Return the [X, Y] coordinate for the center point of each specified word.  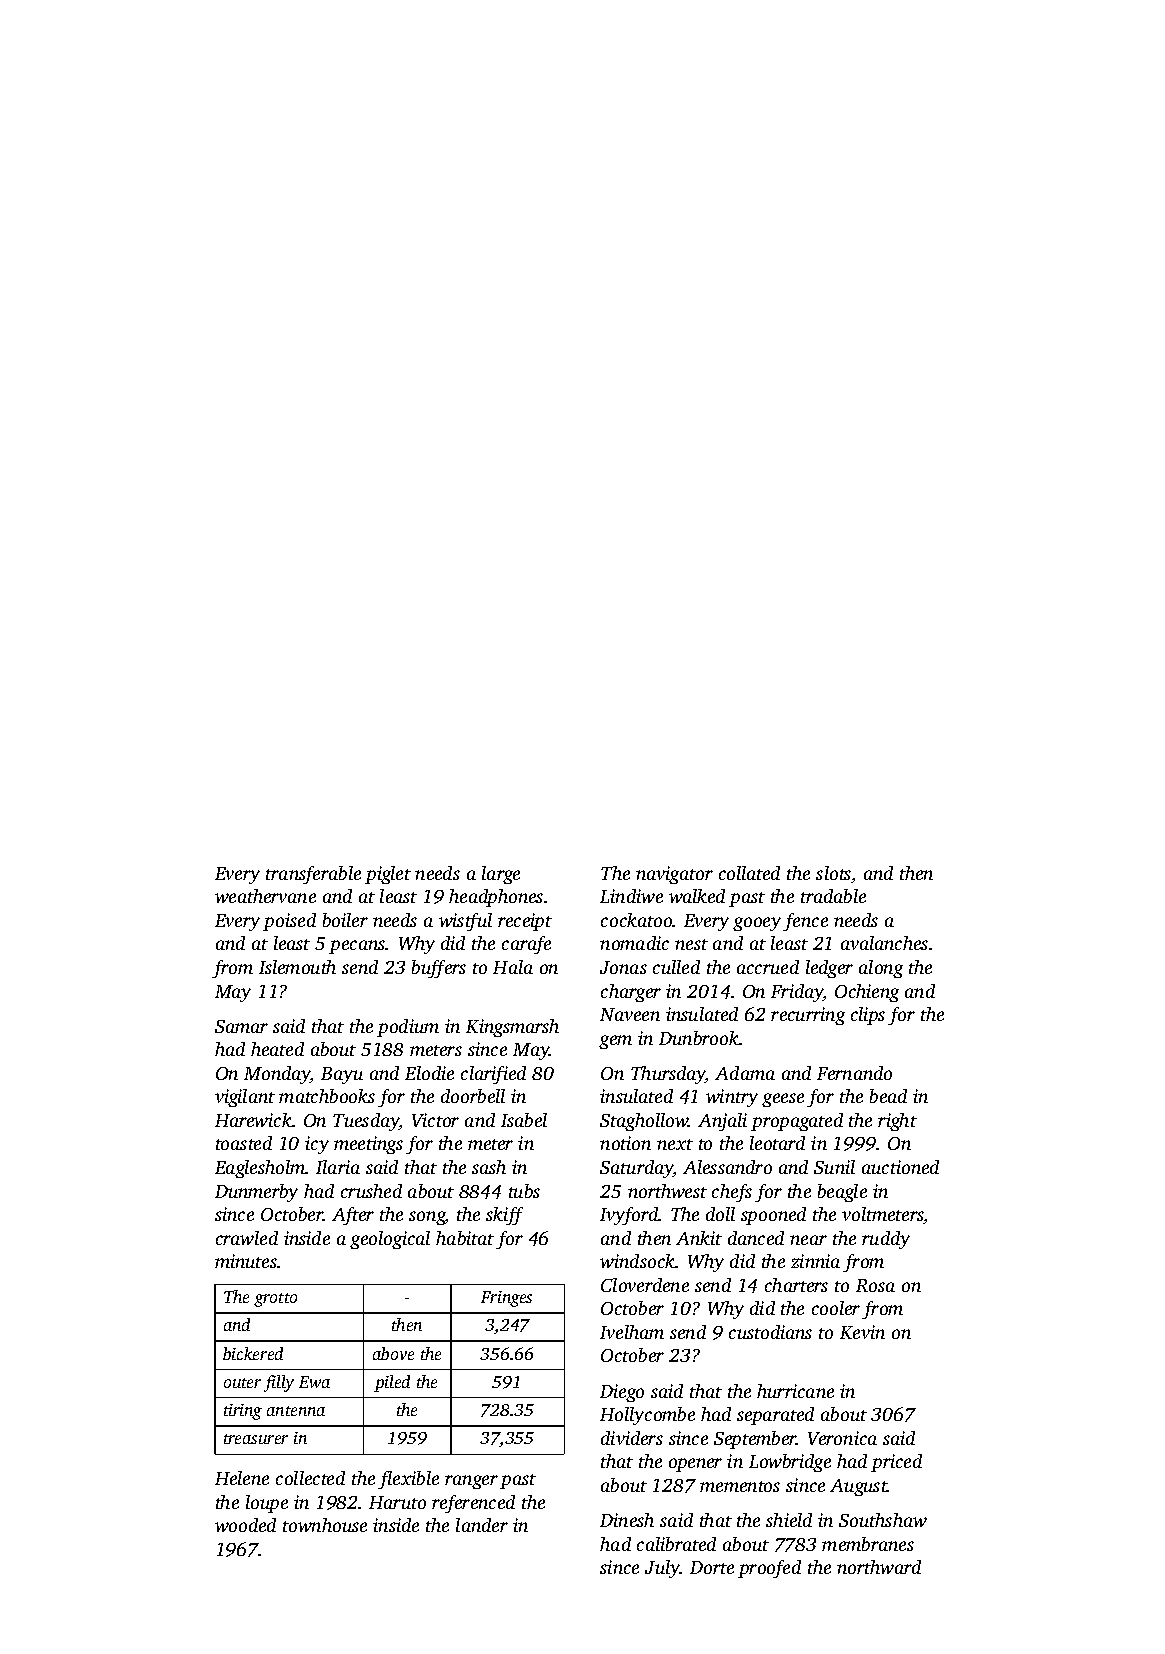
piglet [388, 875]
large [501, 875]
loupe [267, 1504]
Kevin [862, 1332]
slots [833, 873]
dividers [632, 1438]
